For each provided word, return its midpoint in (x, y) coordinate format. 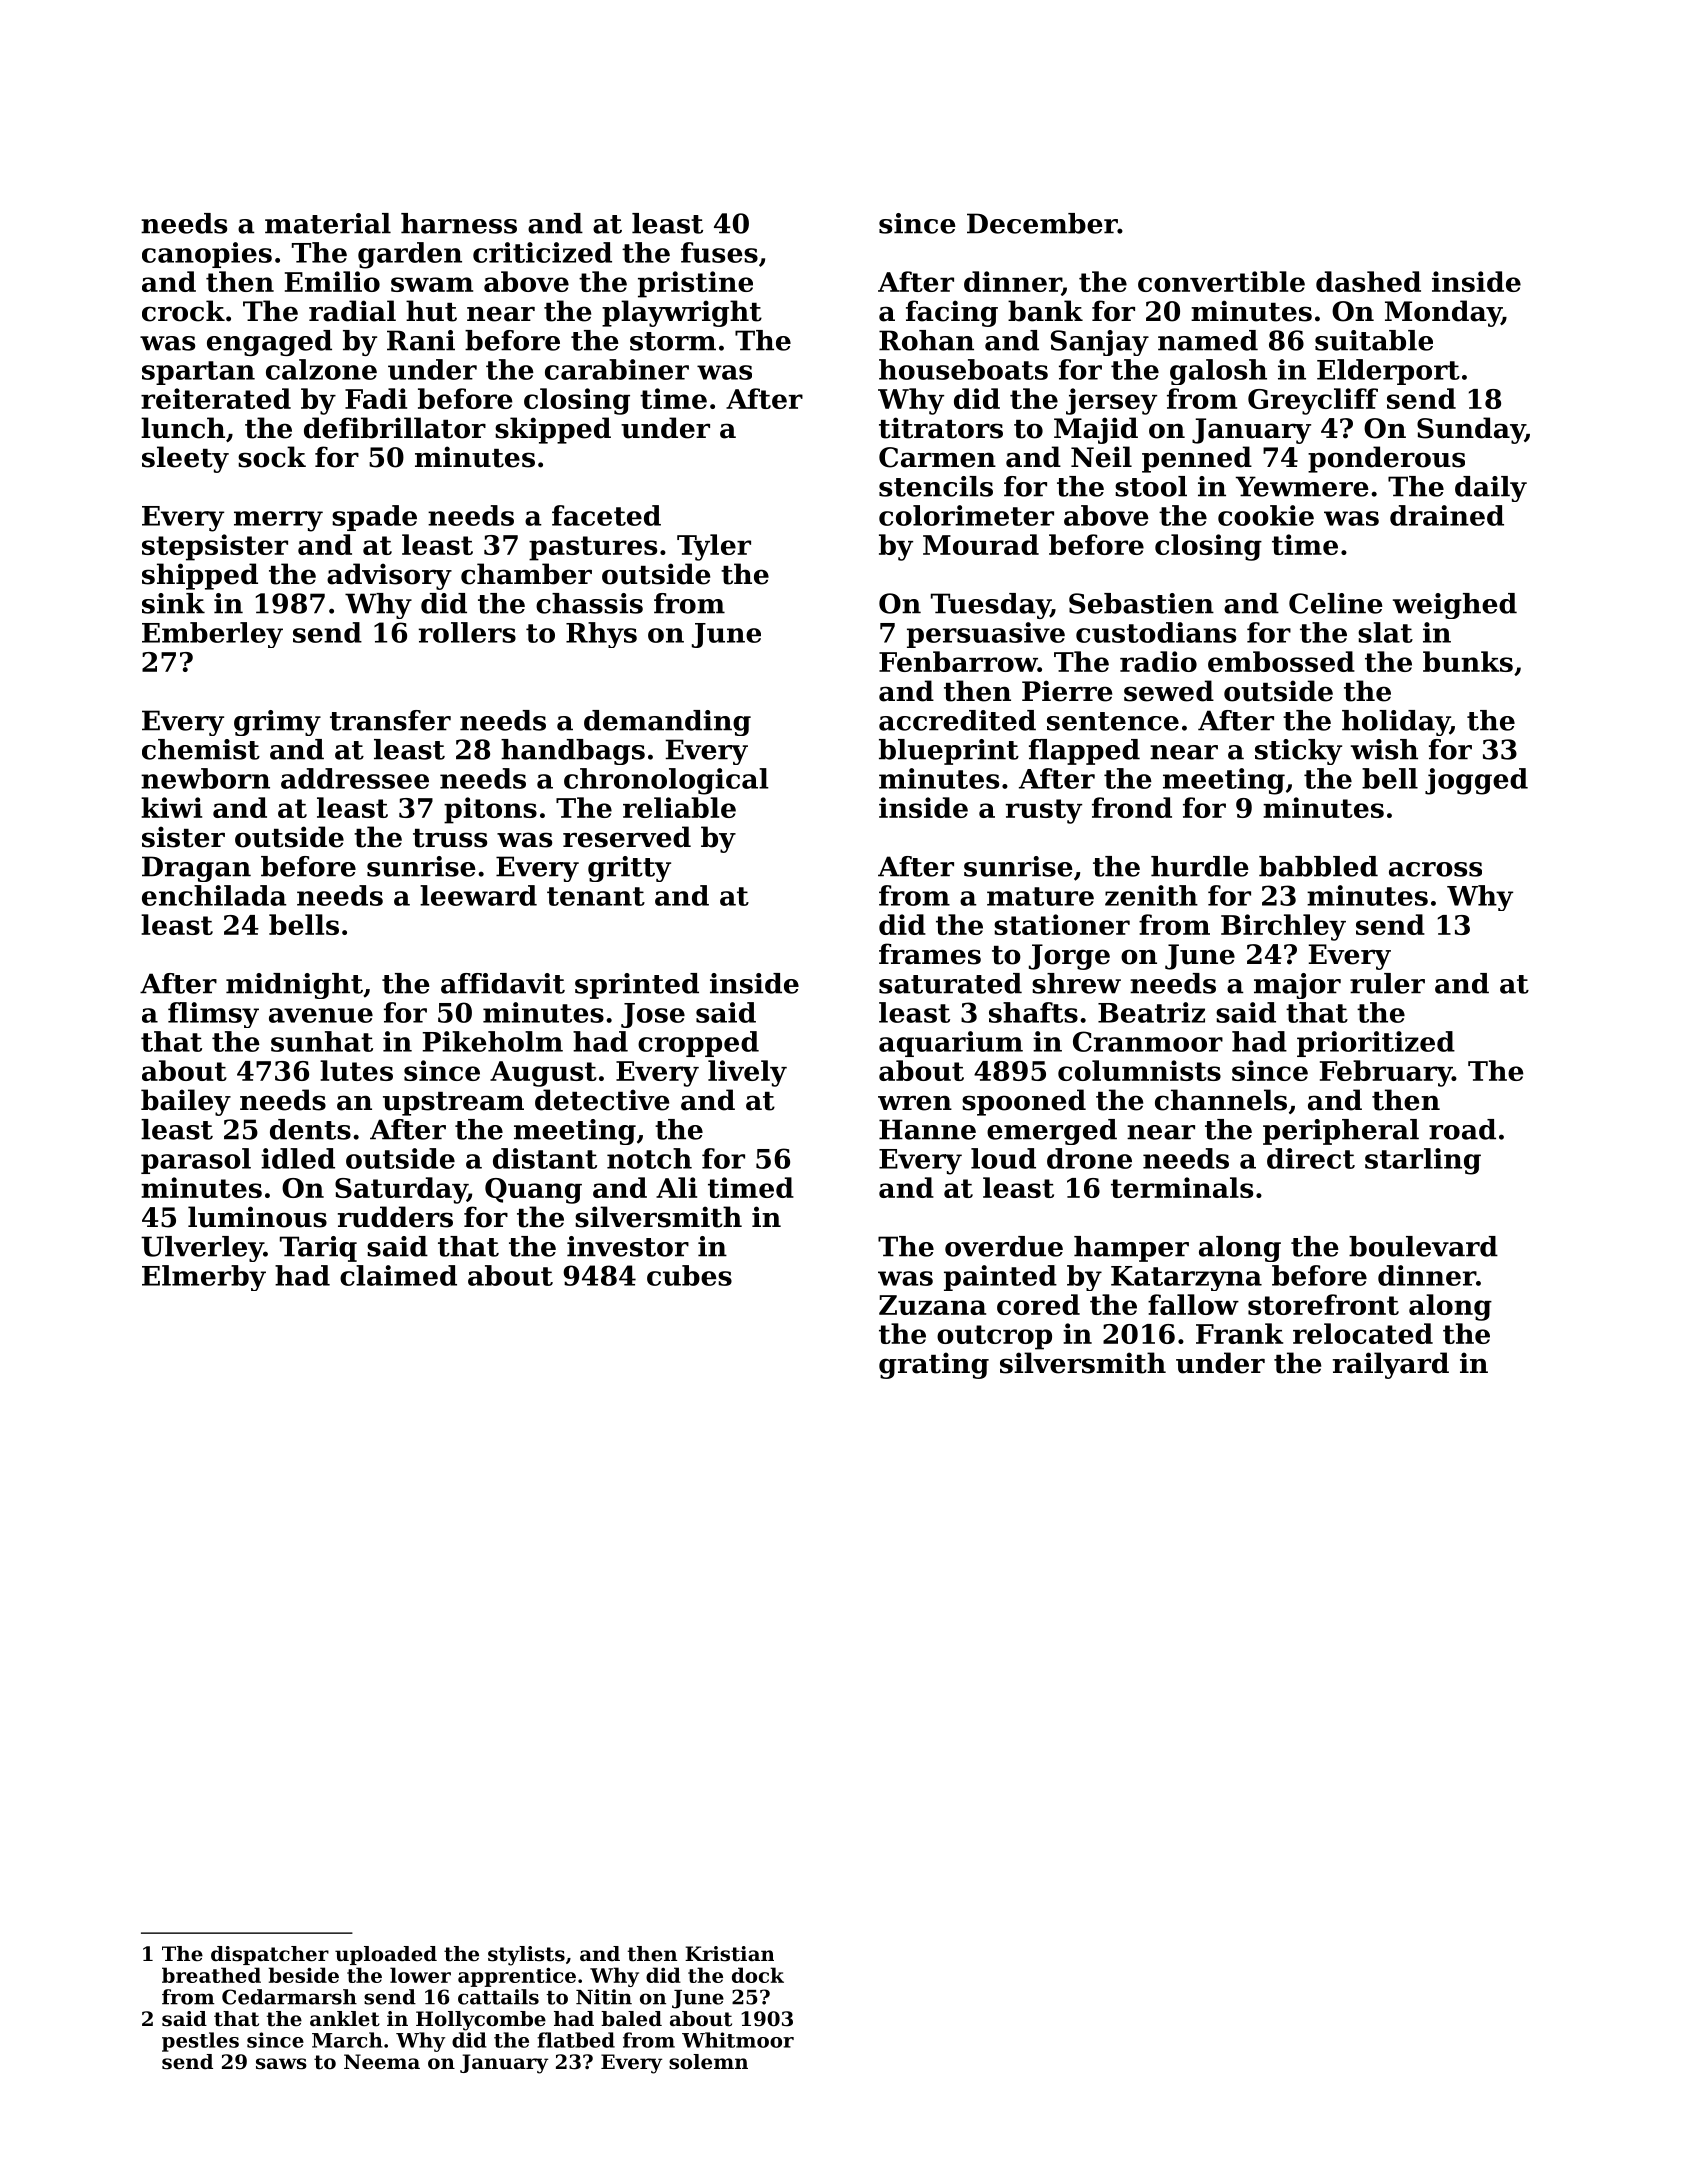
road (1462, 1129)
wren (915, 1103)
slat (1385, 632)
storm (673, 341)
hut (431, 311)
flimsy (213, 1015)
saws (281, 2064)
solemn (708, 2062)
